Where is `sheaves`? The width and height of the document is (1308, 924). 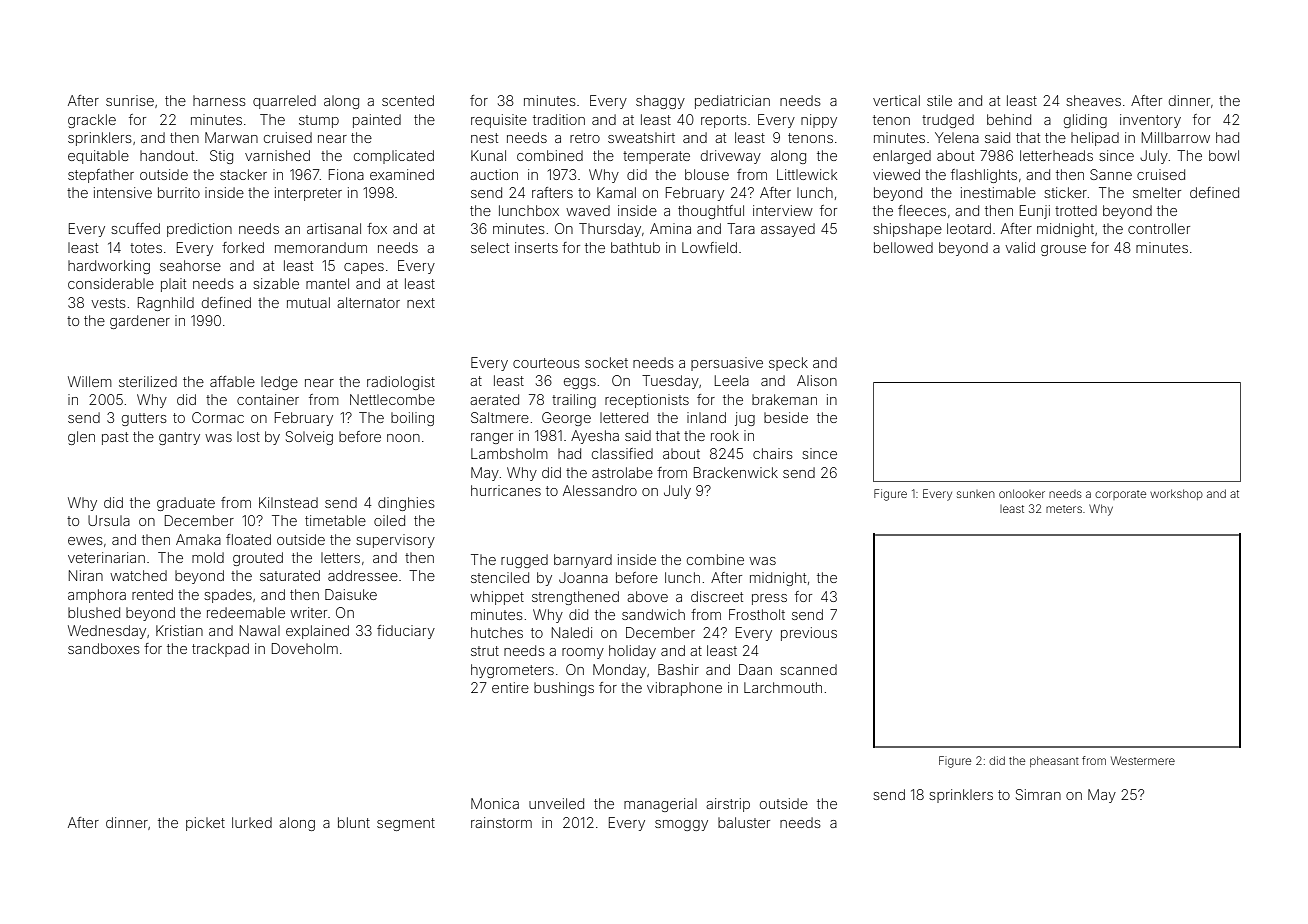 sheaves is located at coordinates (1093, 100).
